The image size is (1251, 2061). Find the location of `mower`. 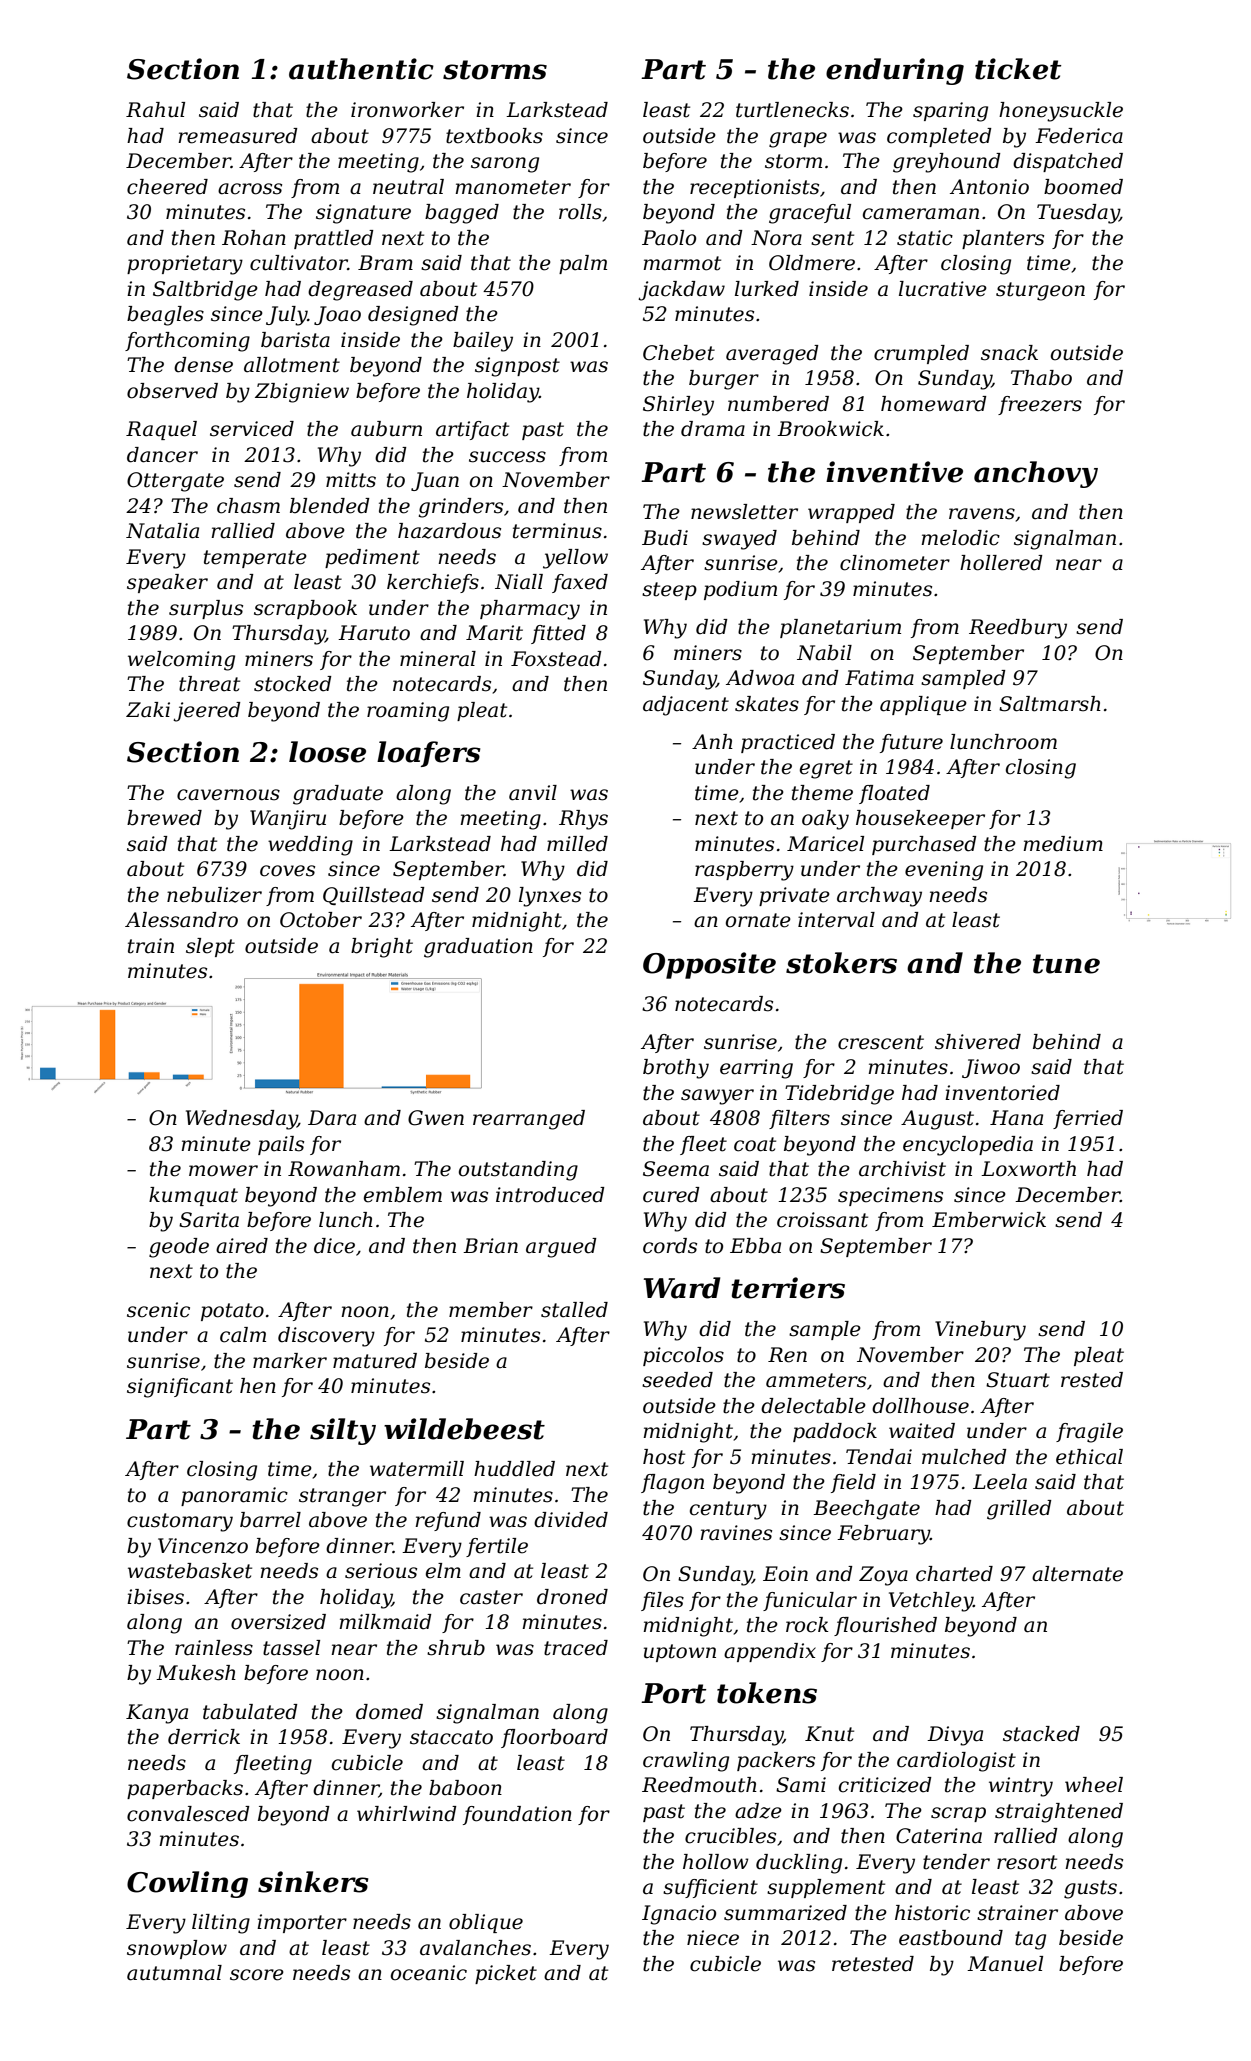

mower is located at coordinates (223, 1171).
